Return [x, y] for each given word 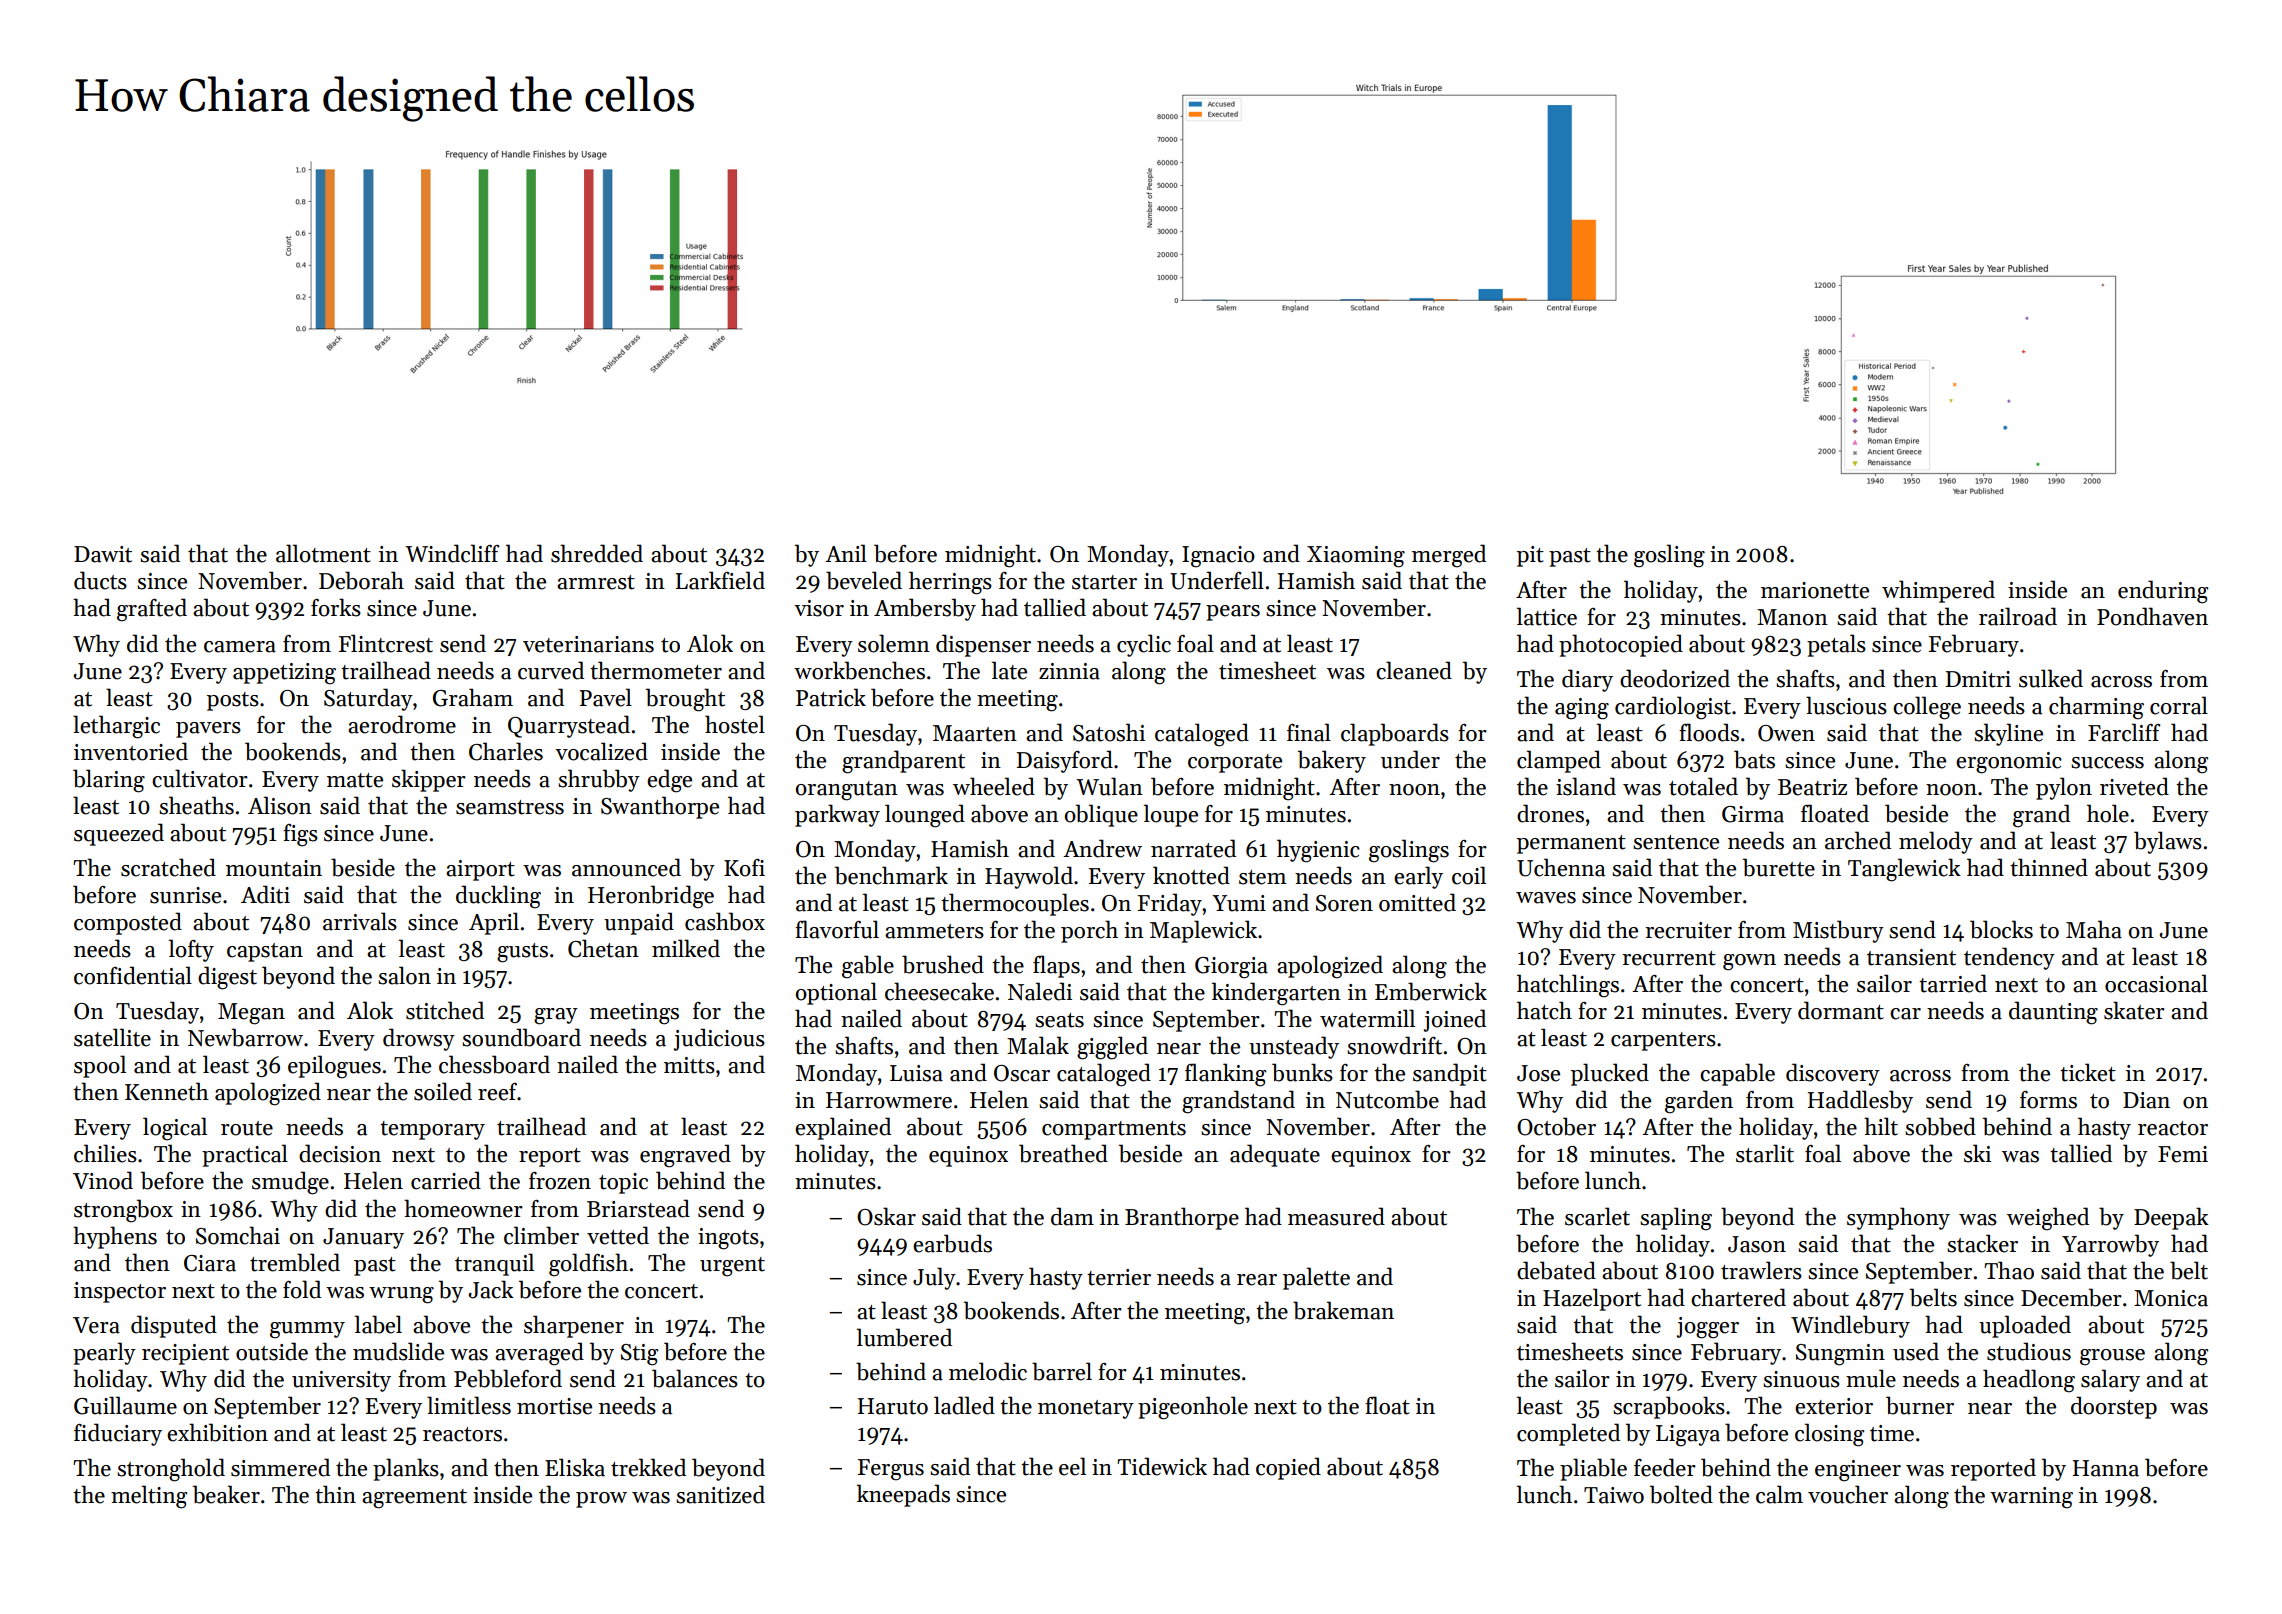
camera [240, 647]
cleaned [1414, 670]
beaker [226, 1494]
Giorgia [1231, 968]
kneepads [903, 1495]
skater [2134, 1010]
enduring [2163, 592]
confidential [133, 975]
